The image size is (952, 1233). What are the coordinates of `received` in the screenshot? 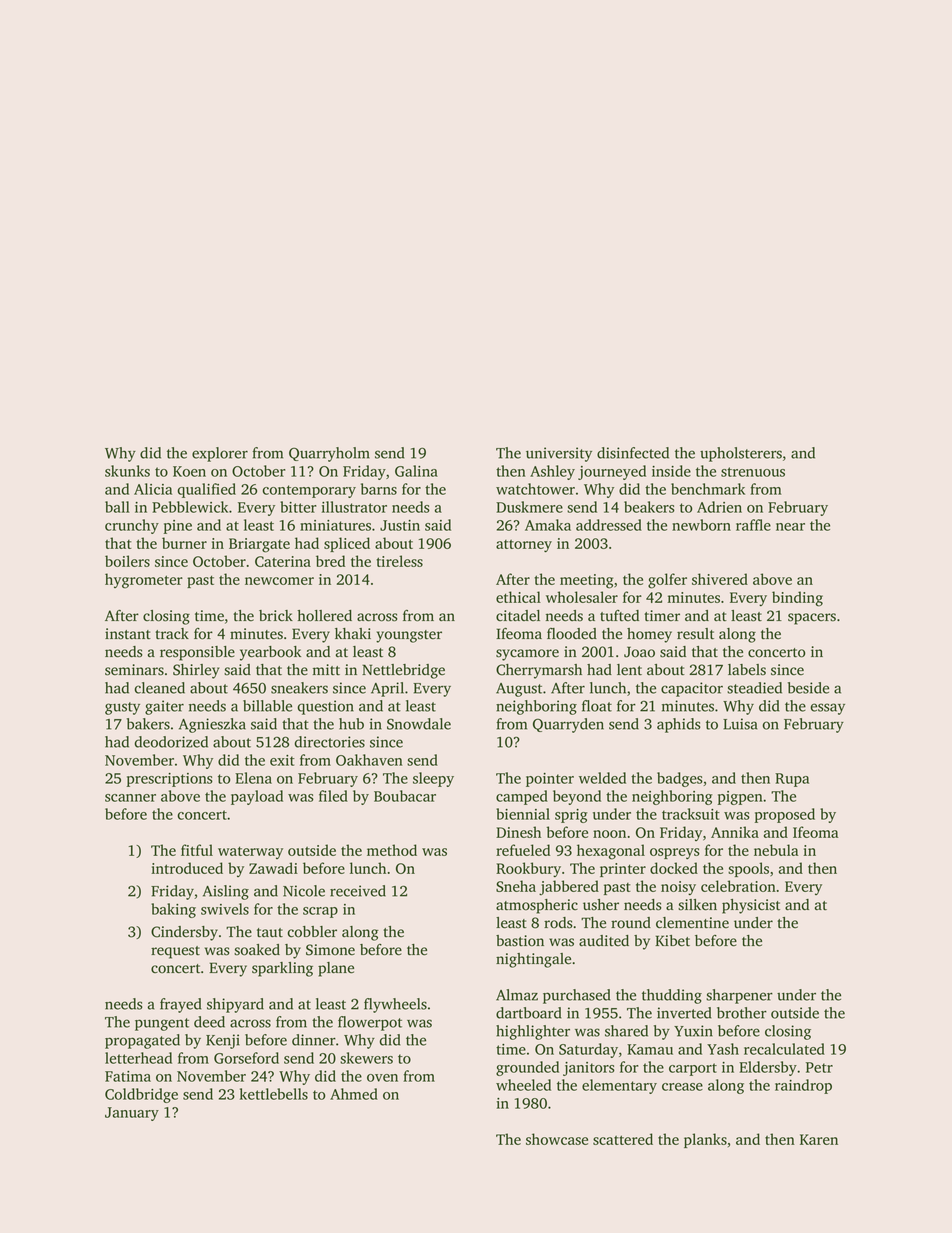 It's located at (358, 891).
